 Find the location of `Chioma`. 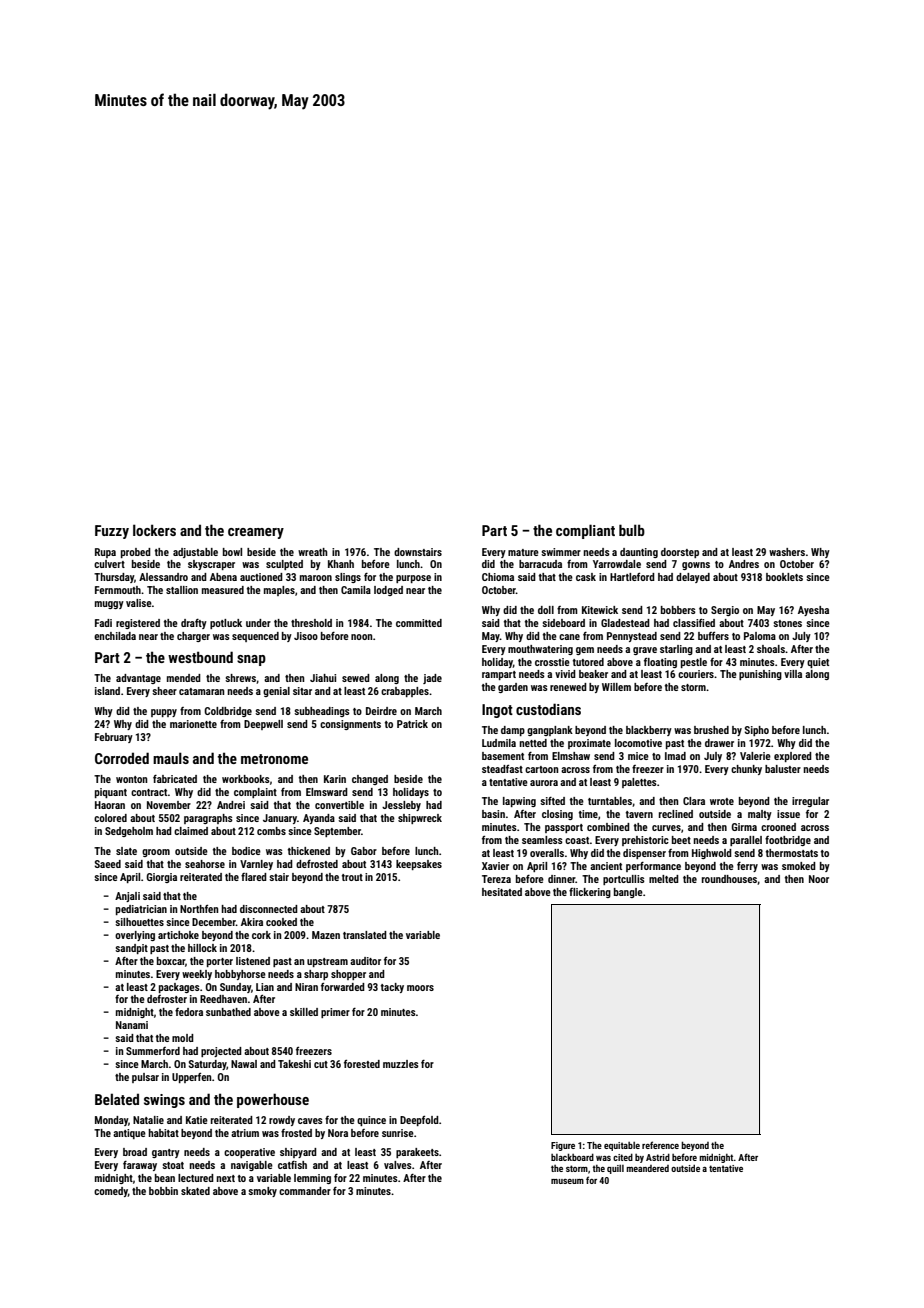

Chioma is located at coordinates (498, 577).
